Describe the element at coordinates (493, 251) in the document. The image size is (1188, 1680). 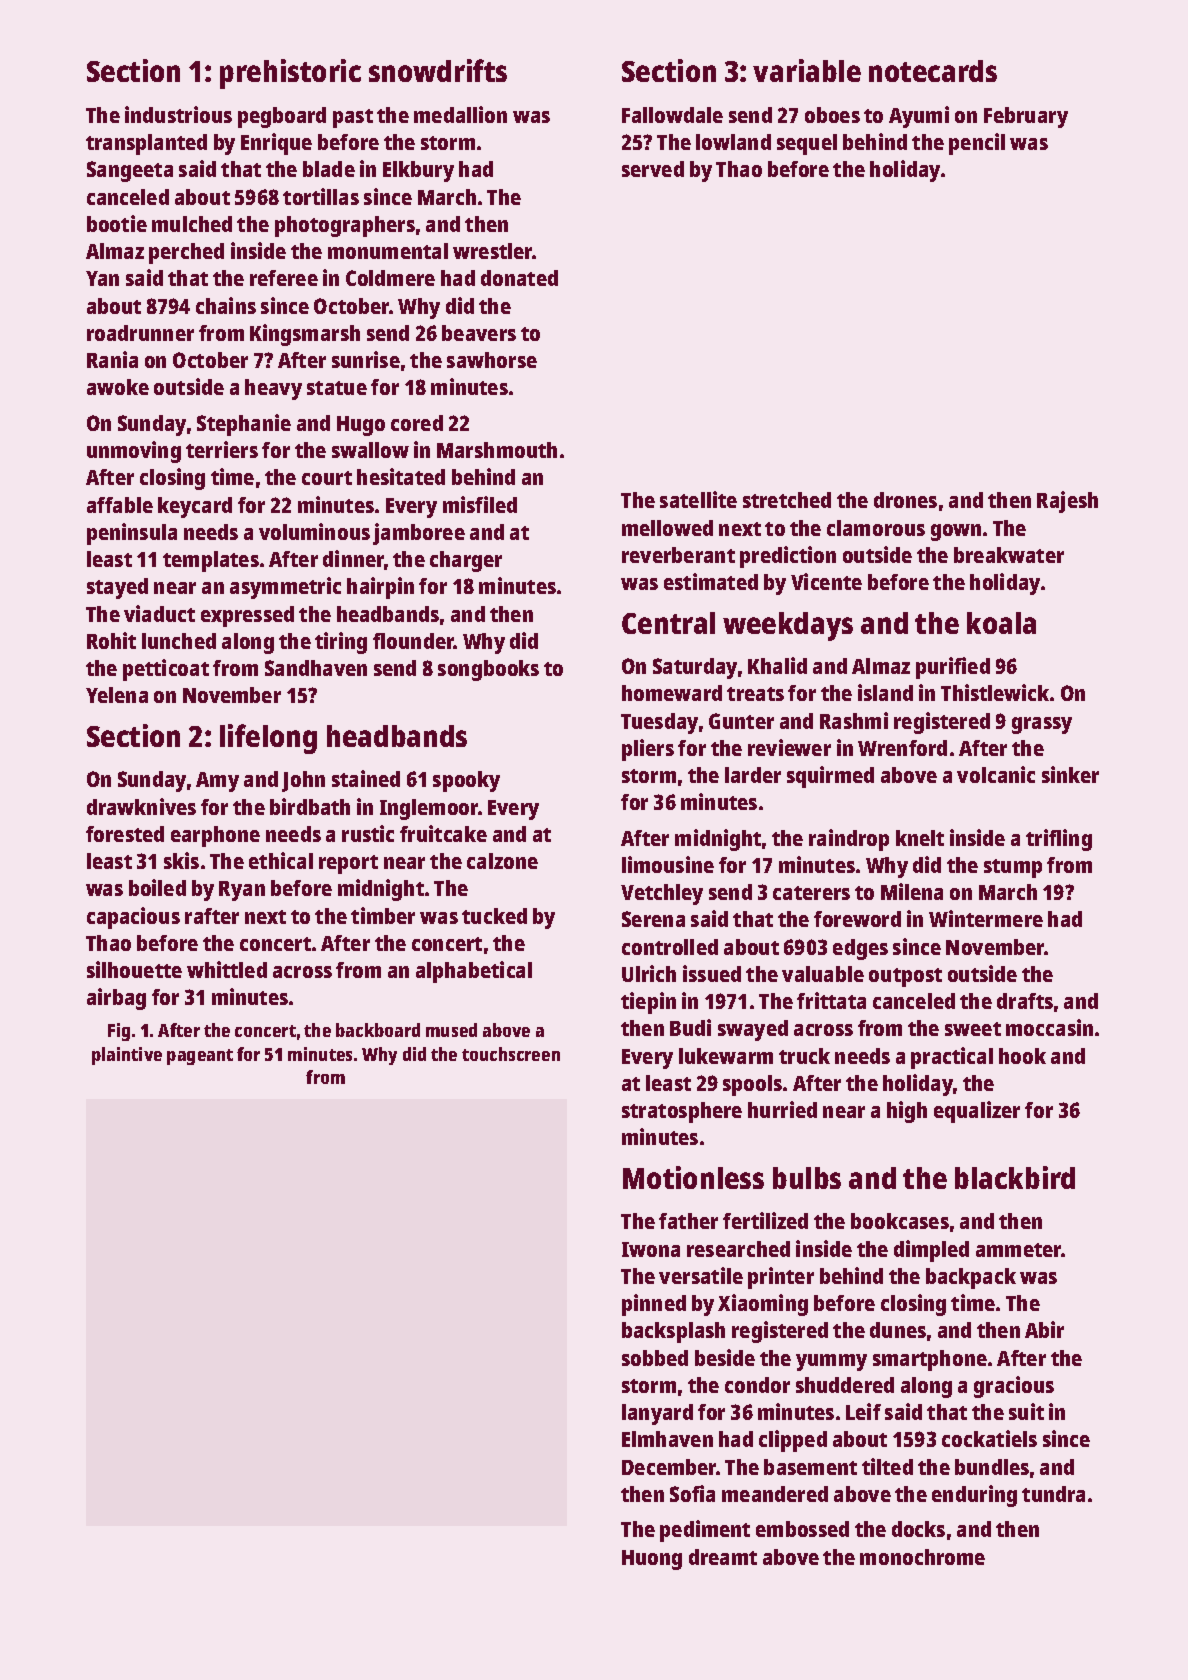
I see `wrestler` at that location.
